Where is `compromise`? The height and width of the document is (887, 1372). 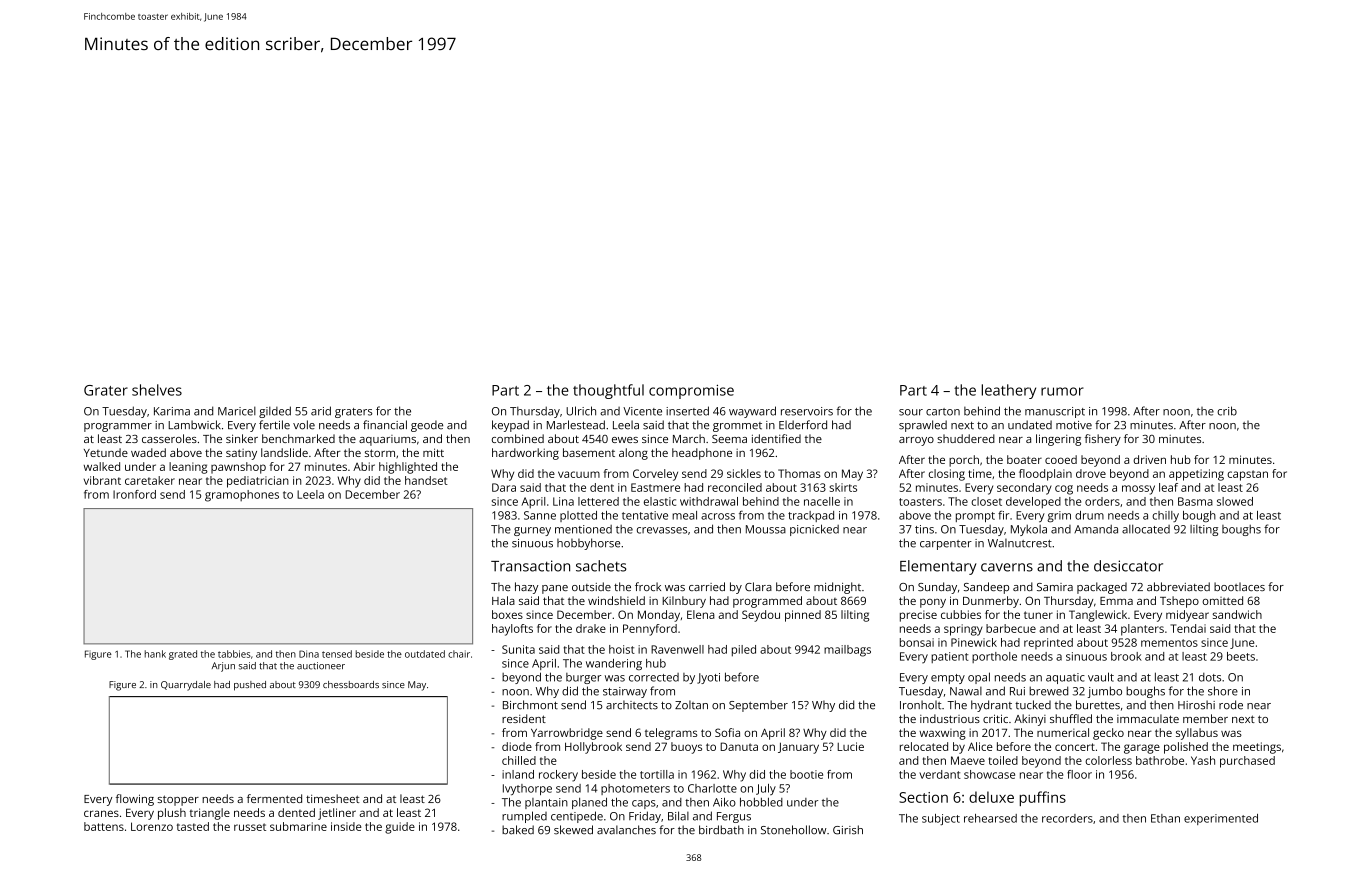
compromise is located at coordinates (691, 392).
